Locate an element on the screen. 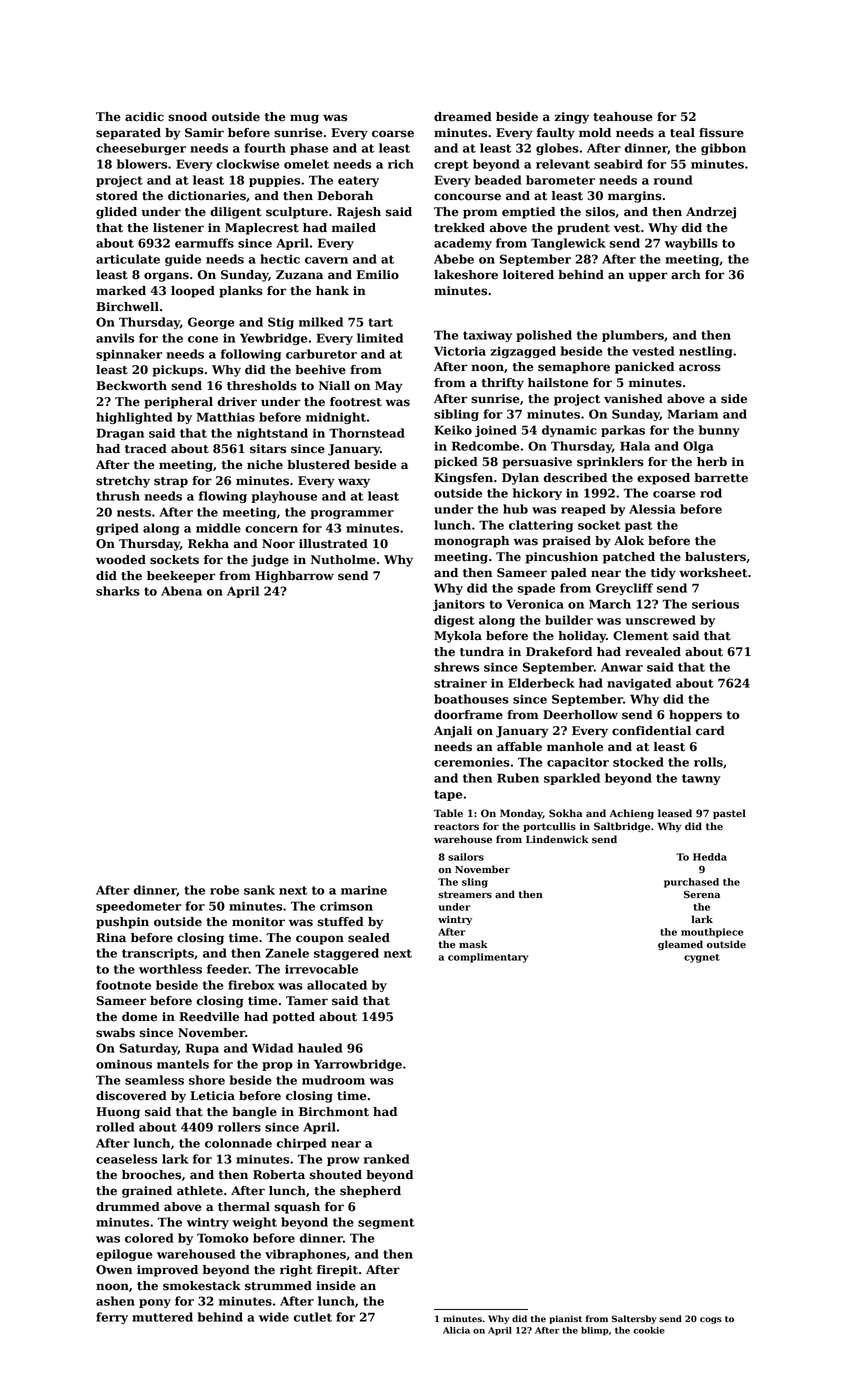 The width and height of the screenshot is (849, 1400). mug is located at coordinates (304, 119).
